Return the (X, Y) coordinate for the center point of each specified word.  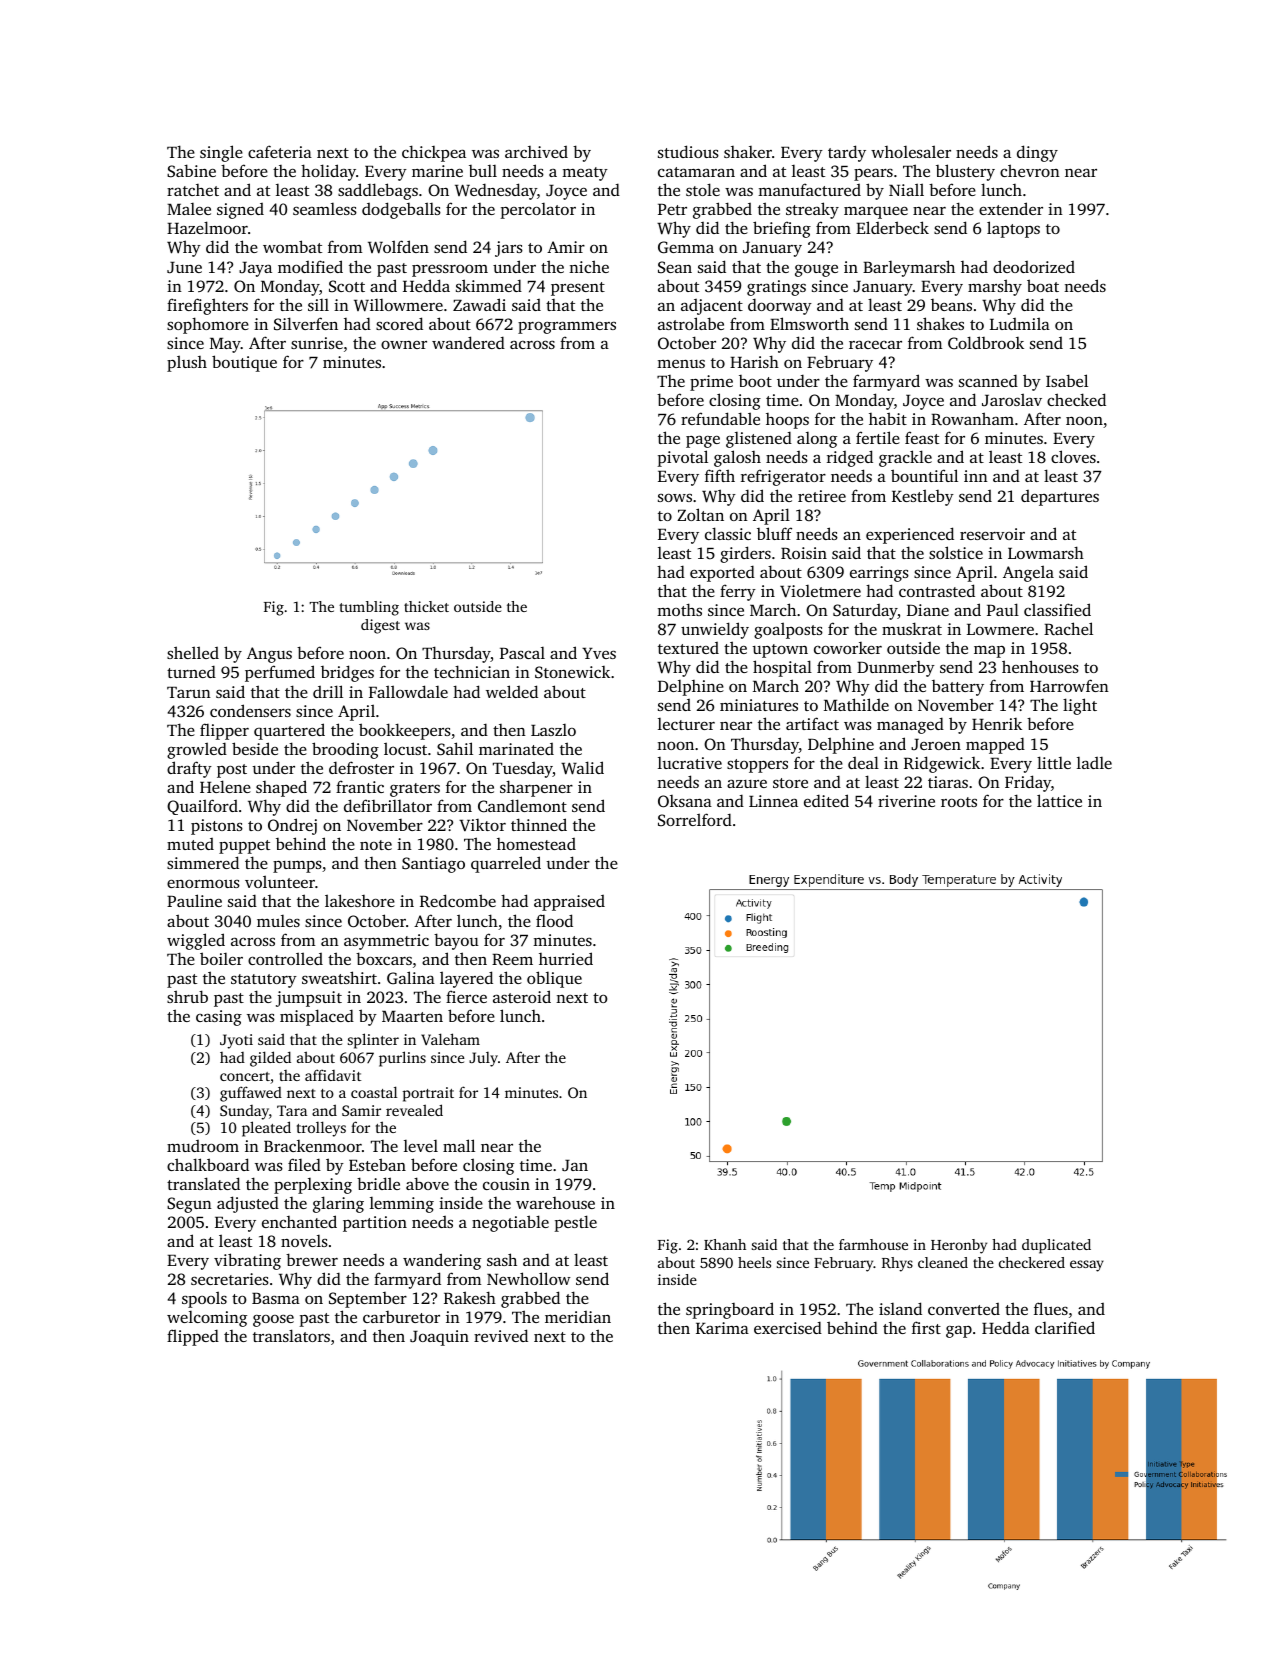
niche (589, 266)
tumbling (369, 608)
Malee (189, 209)
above (427, 1183)
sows (675, 498)
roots (959, 802)
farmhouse (873, 1244)
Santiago (433, 865)
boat (1043, 285)
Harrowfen (1069, 685)
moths (679, 609)
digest (380, 626)
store (790, 783)
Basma (276, 1298)
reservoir (992, 534)
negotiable (510, 1223)
